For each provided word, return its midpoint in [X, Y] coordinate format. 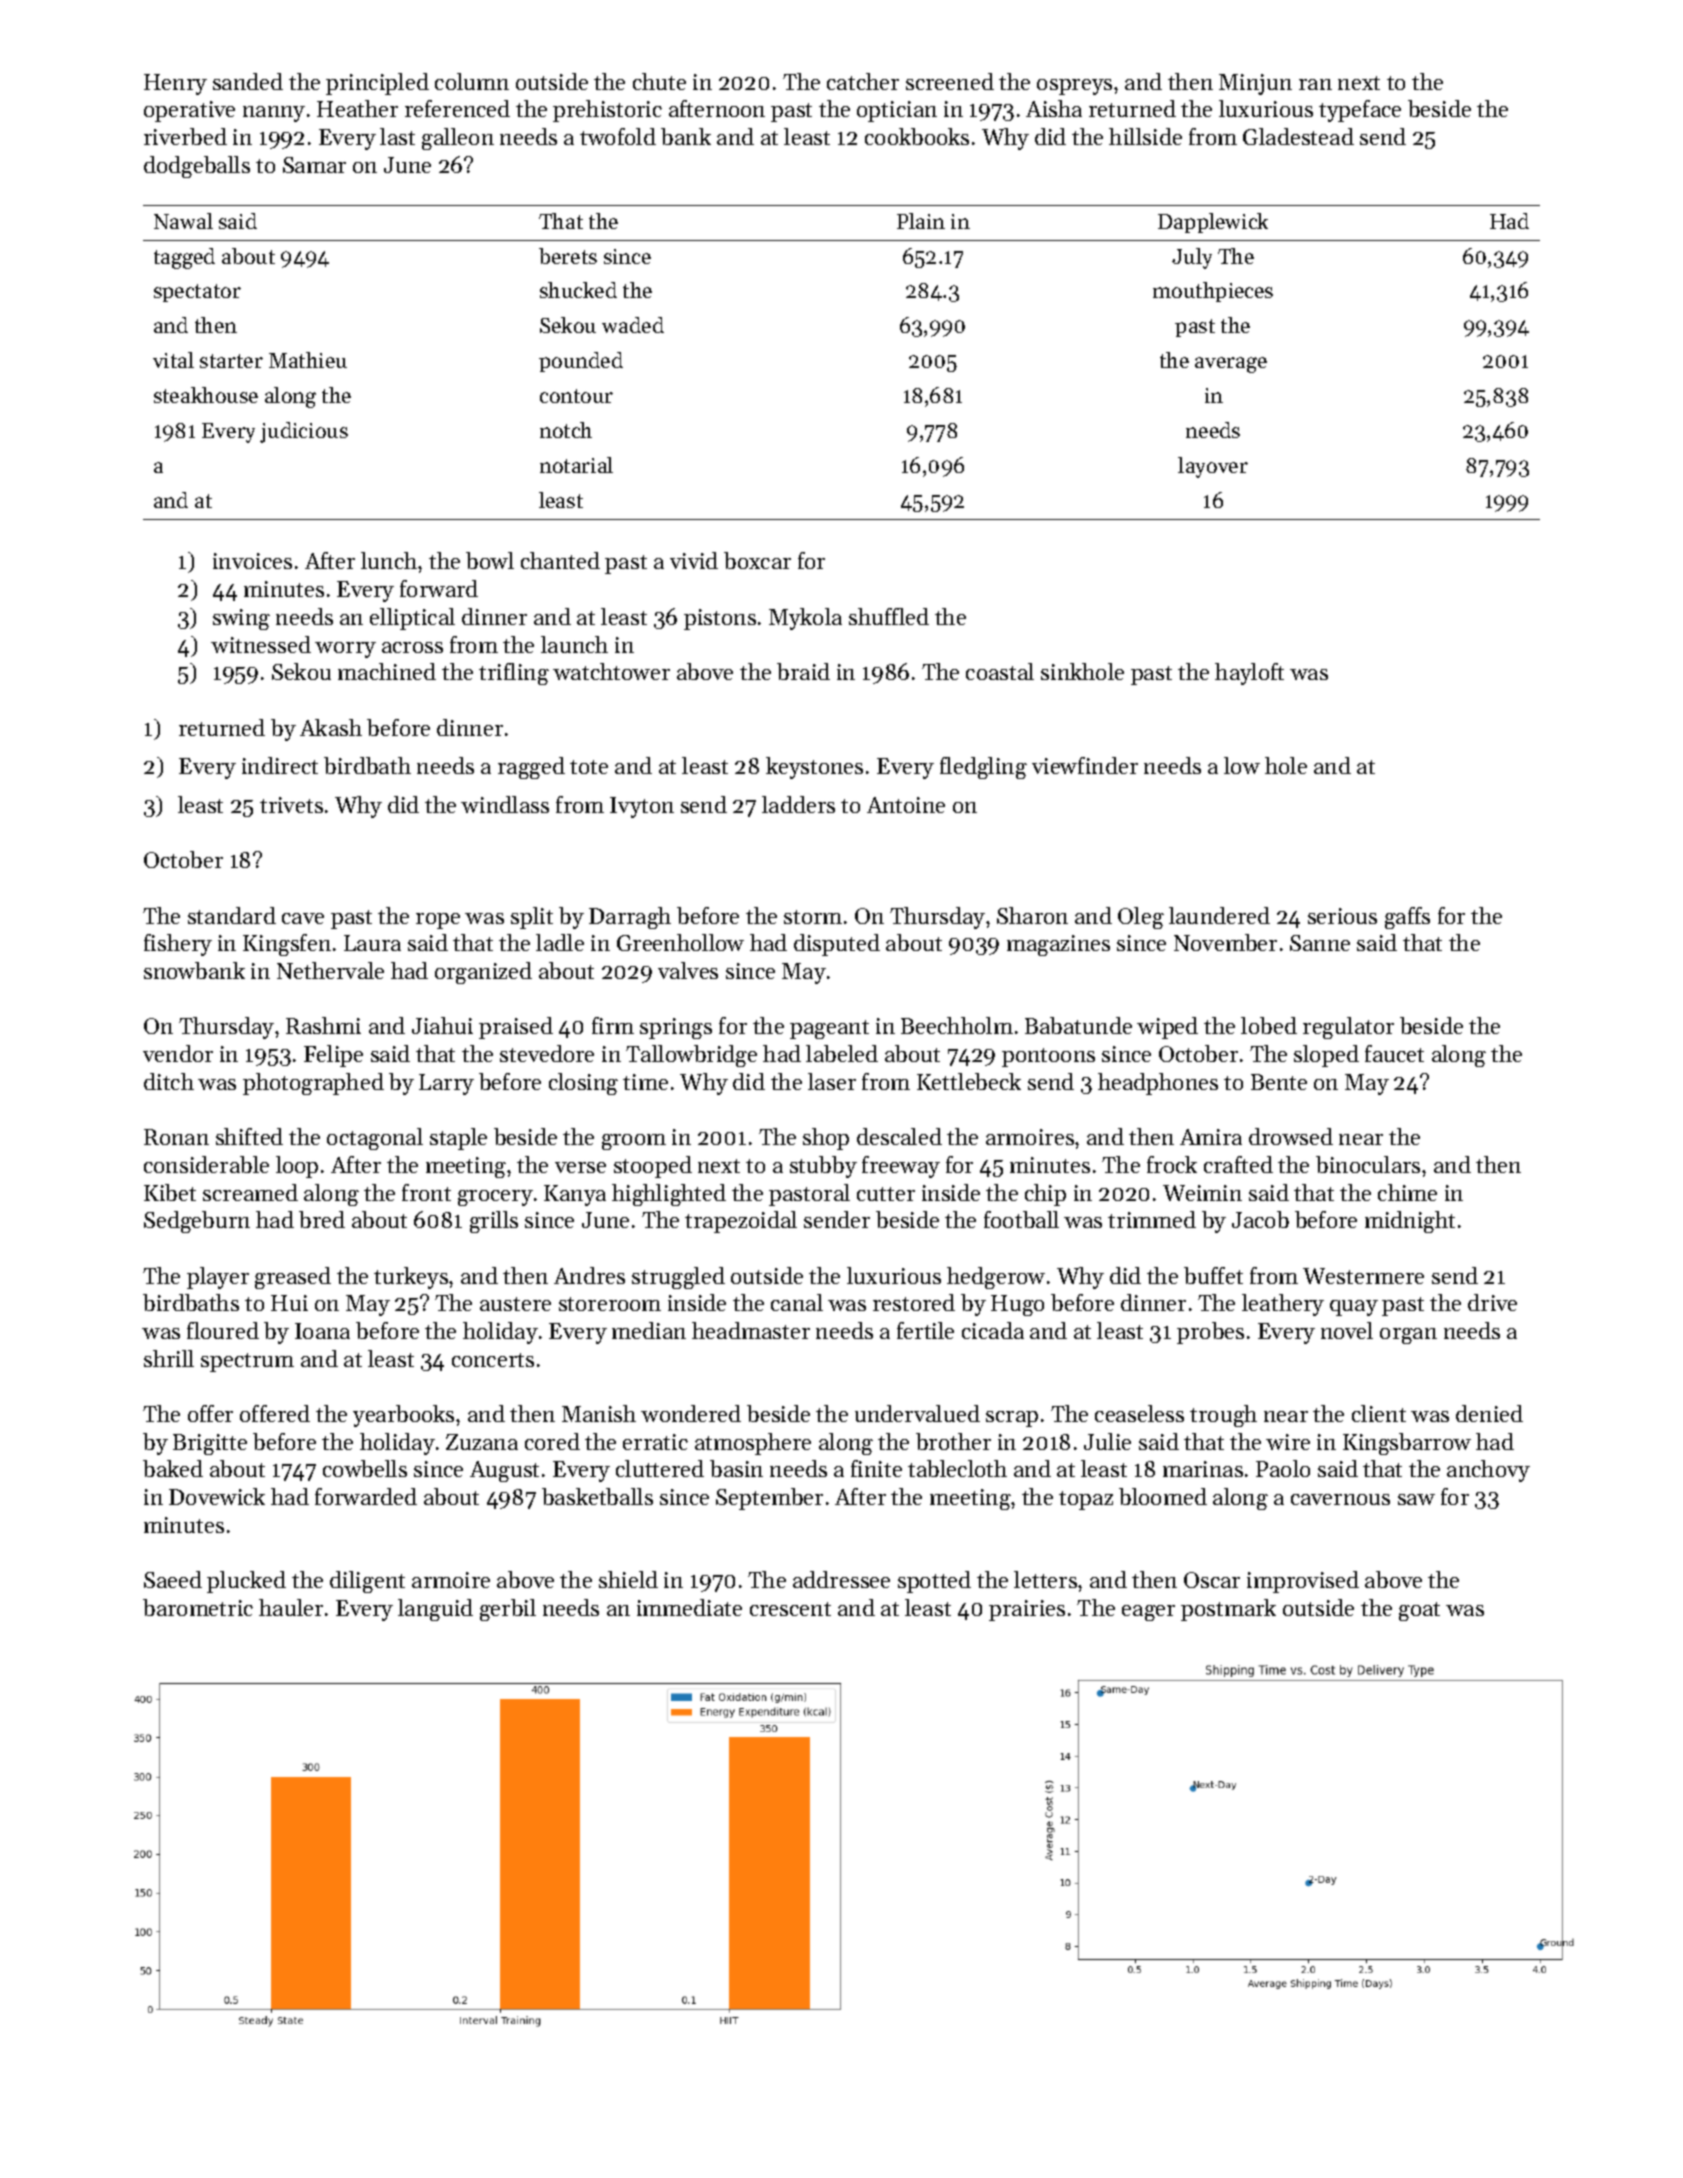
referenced [457, 108]
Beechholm [957, 1025]
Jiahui [442, 1025]
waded [633, 325]
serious [1342, 916]
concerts [493, 1360]
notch [566, 430]
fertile [925, 1330]
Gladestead [1298, 136]
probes [1210, 1333]
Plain [921, 221]
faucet [1394, 1053]
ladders [798, 804]
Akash [331, 727]
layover [1213, 467]
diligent [367, 1582]
